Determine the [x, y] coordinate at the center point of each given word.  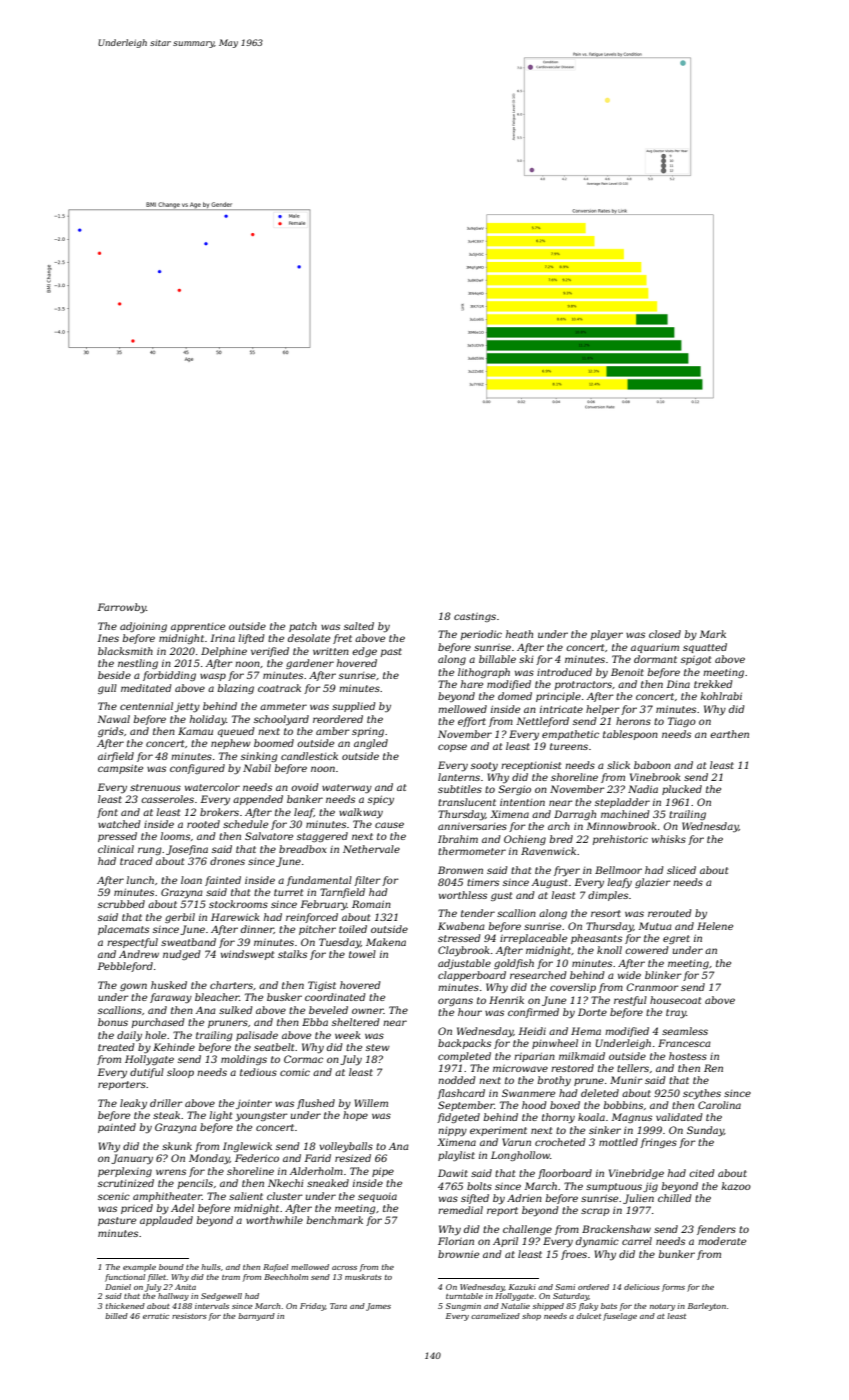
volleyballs [346, 1147]
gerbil [180, 918]
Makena [386, 942]
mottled [618, 1142]
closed [665, 634]
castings [475, 617]
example [139, 1268]
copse [452, 748]
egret [676, 939]
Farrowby [121, 608]
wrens [171, 1172]
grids [111, 732]
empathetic [570, 735]
